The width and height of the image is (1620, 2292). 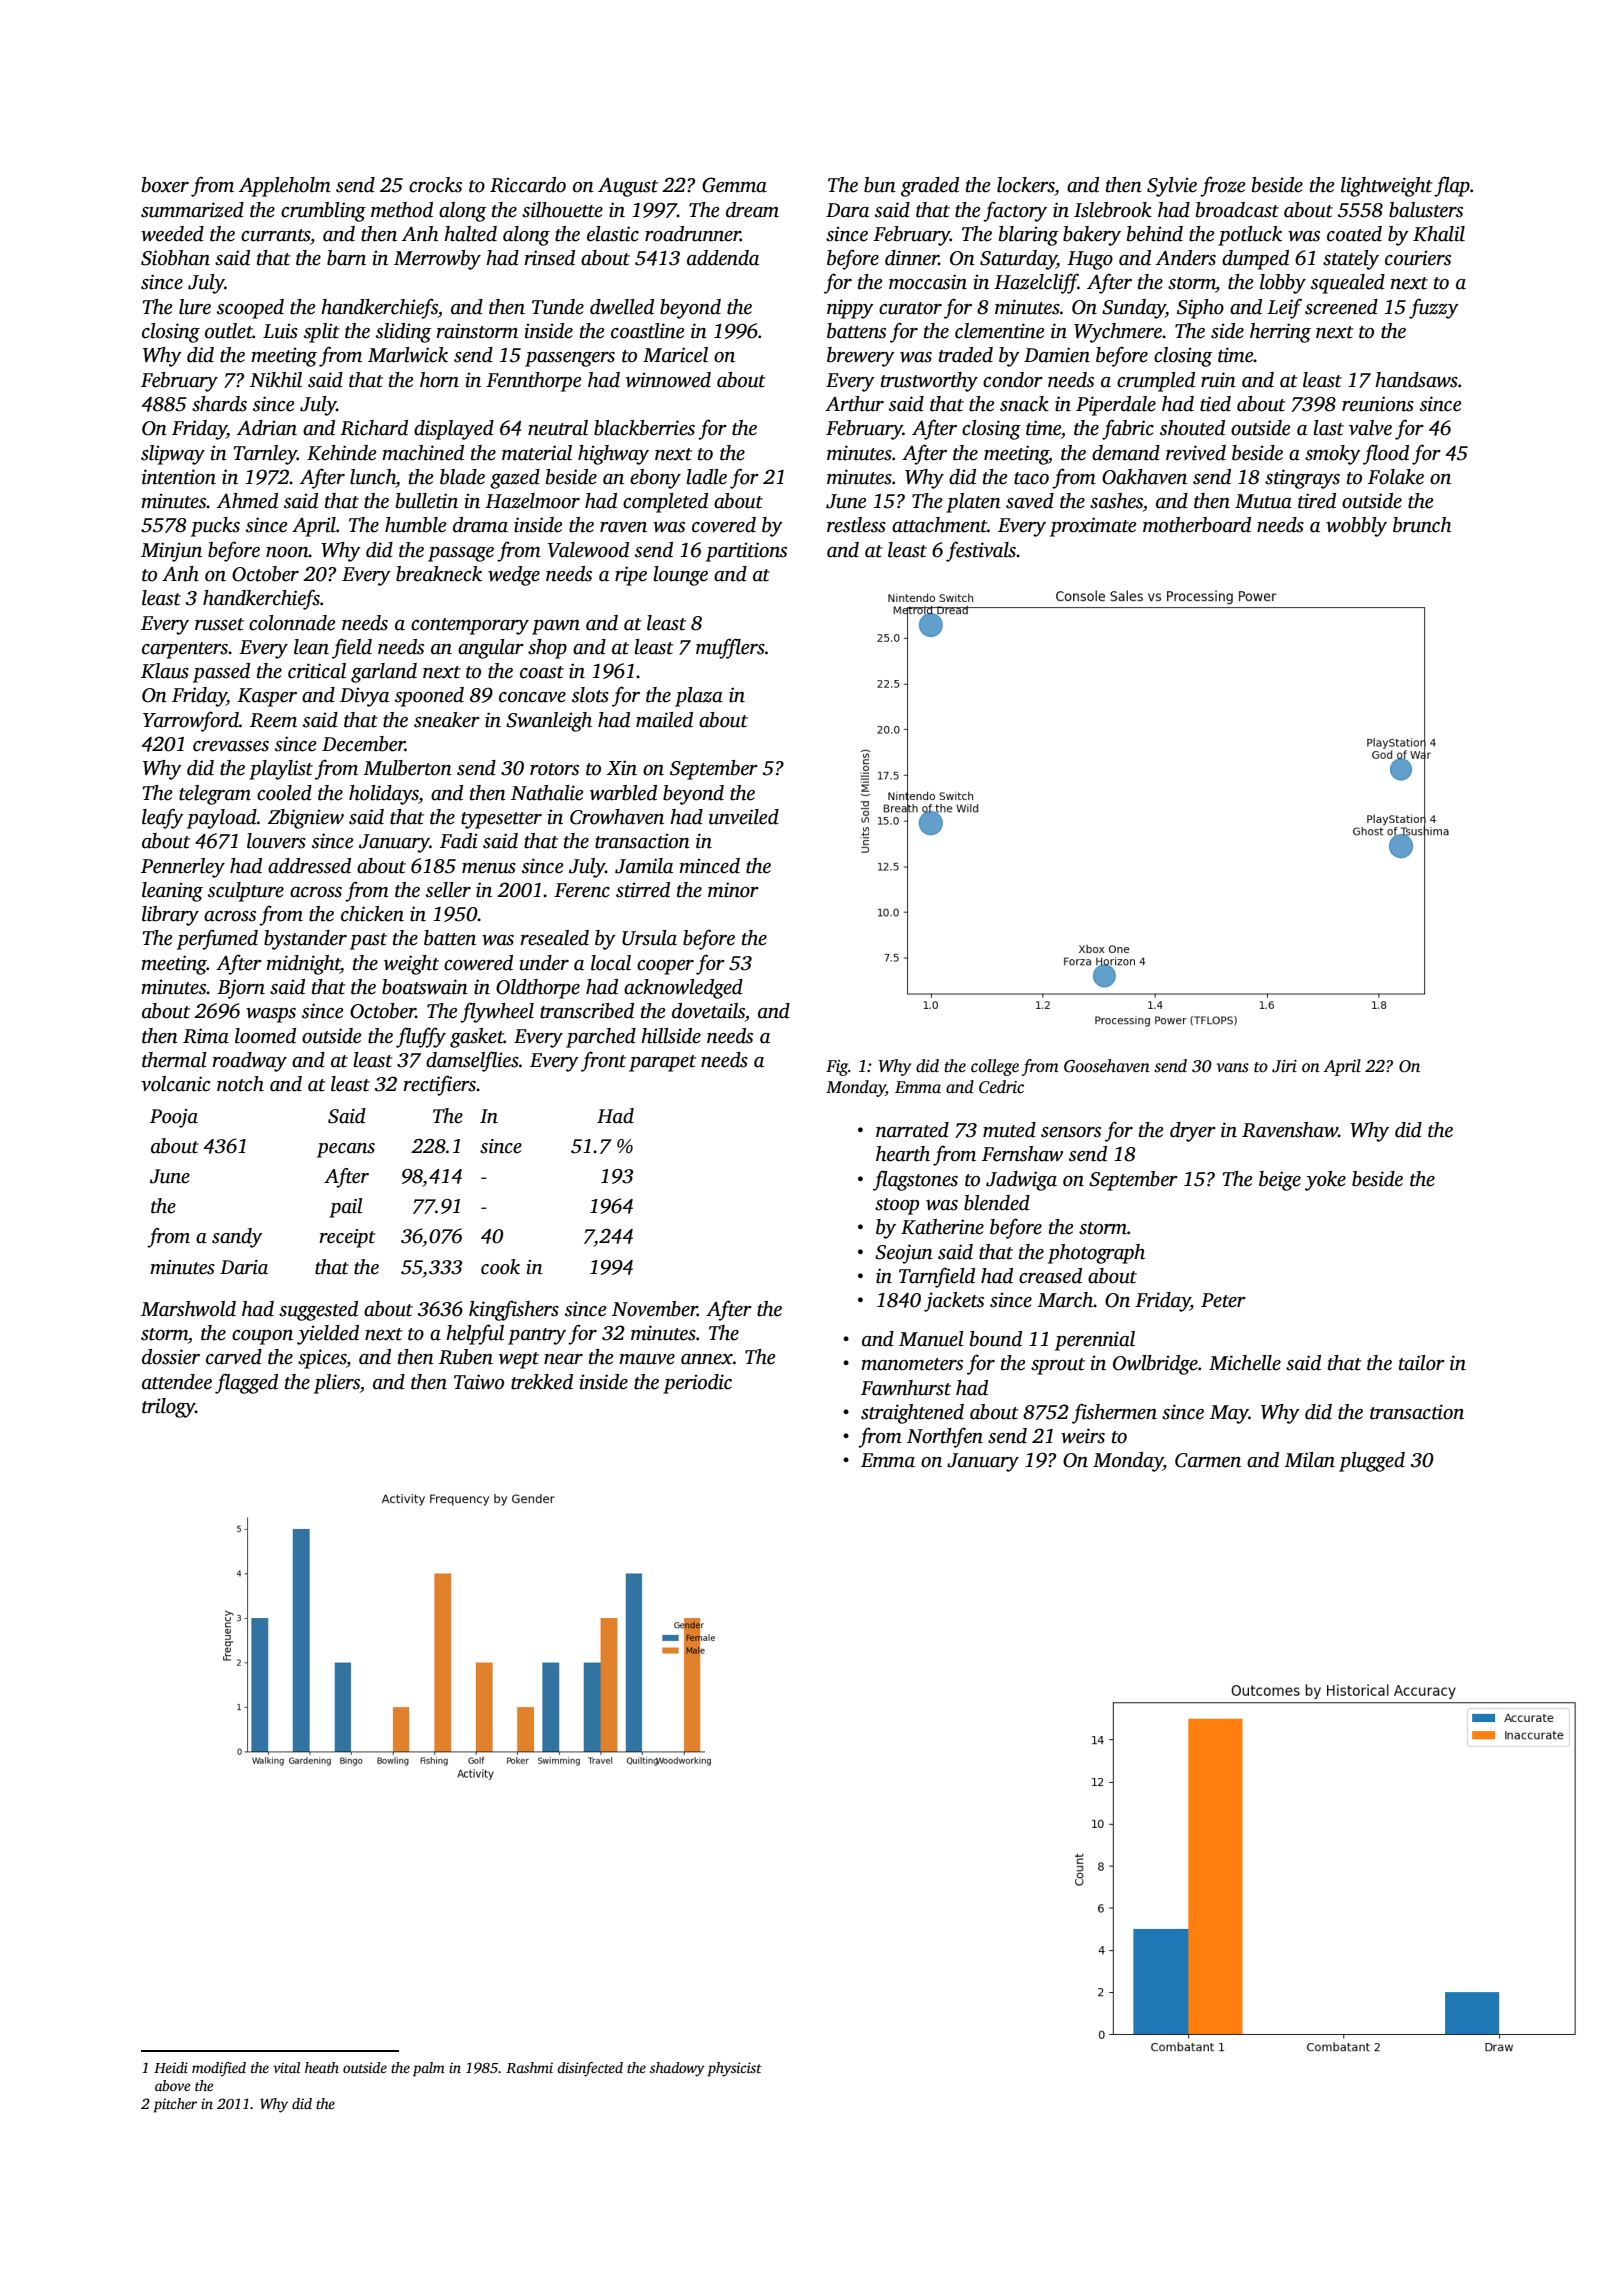 What do you see at coordinates (168, 1408) in the image?
I see `trilogy` at bounding box center [168, 1408].
